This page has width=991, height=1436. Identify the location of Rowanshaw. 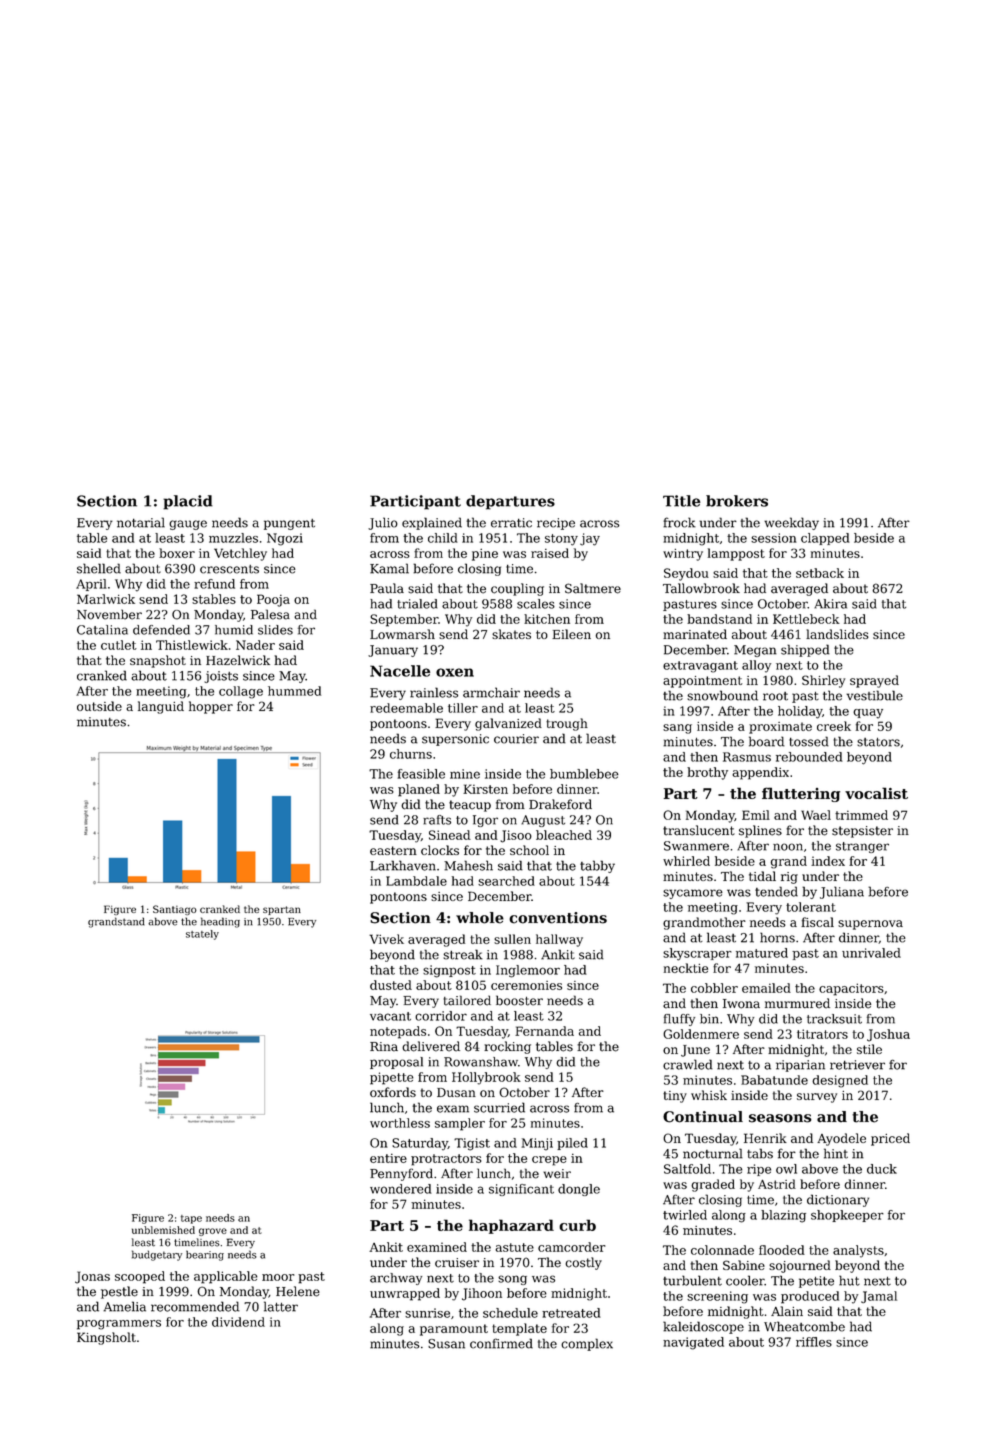
(481, 1062).
